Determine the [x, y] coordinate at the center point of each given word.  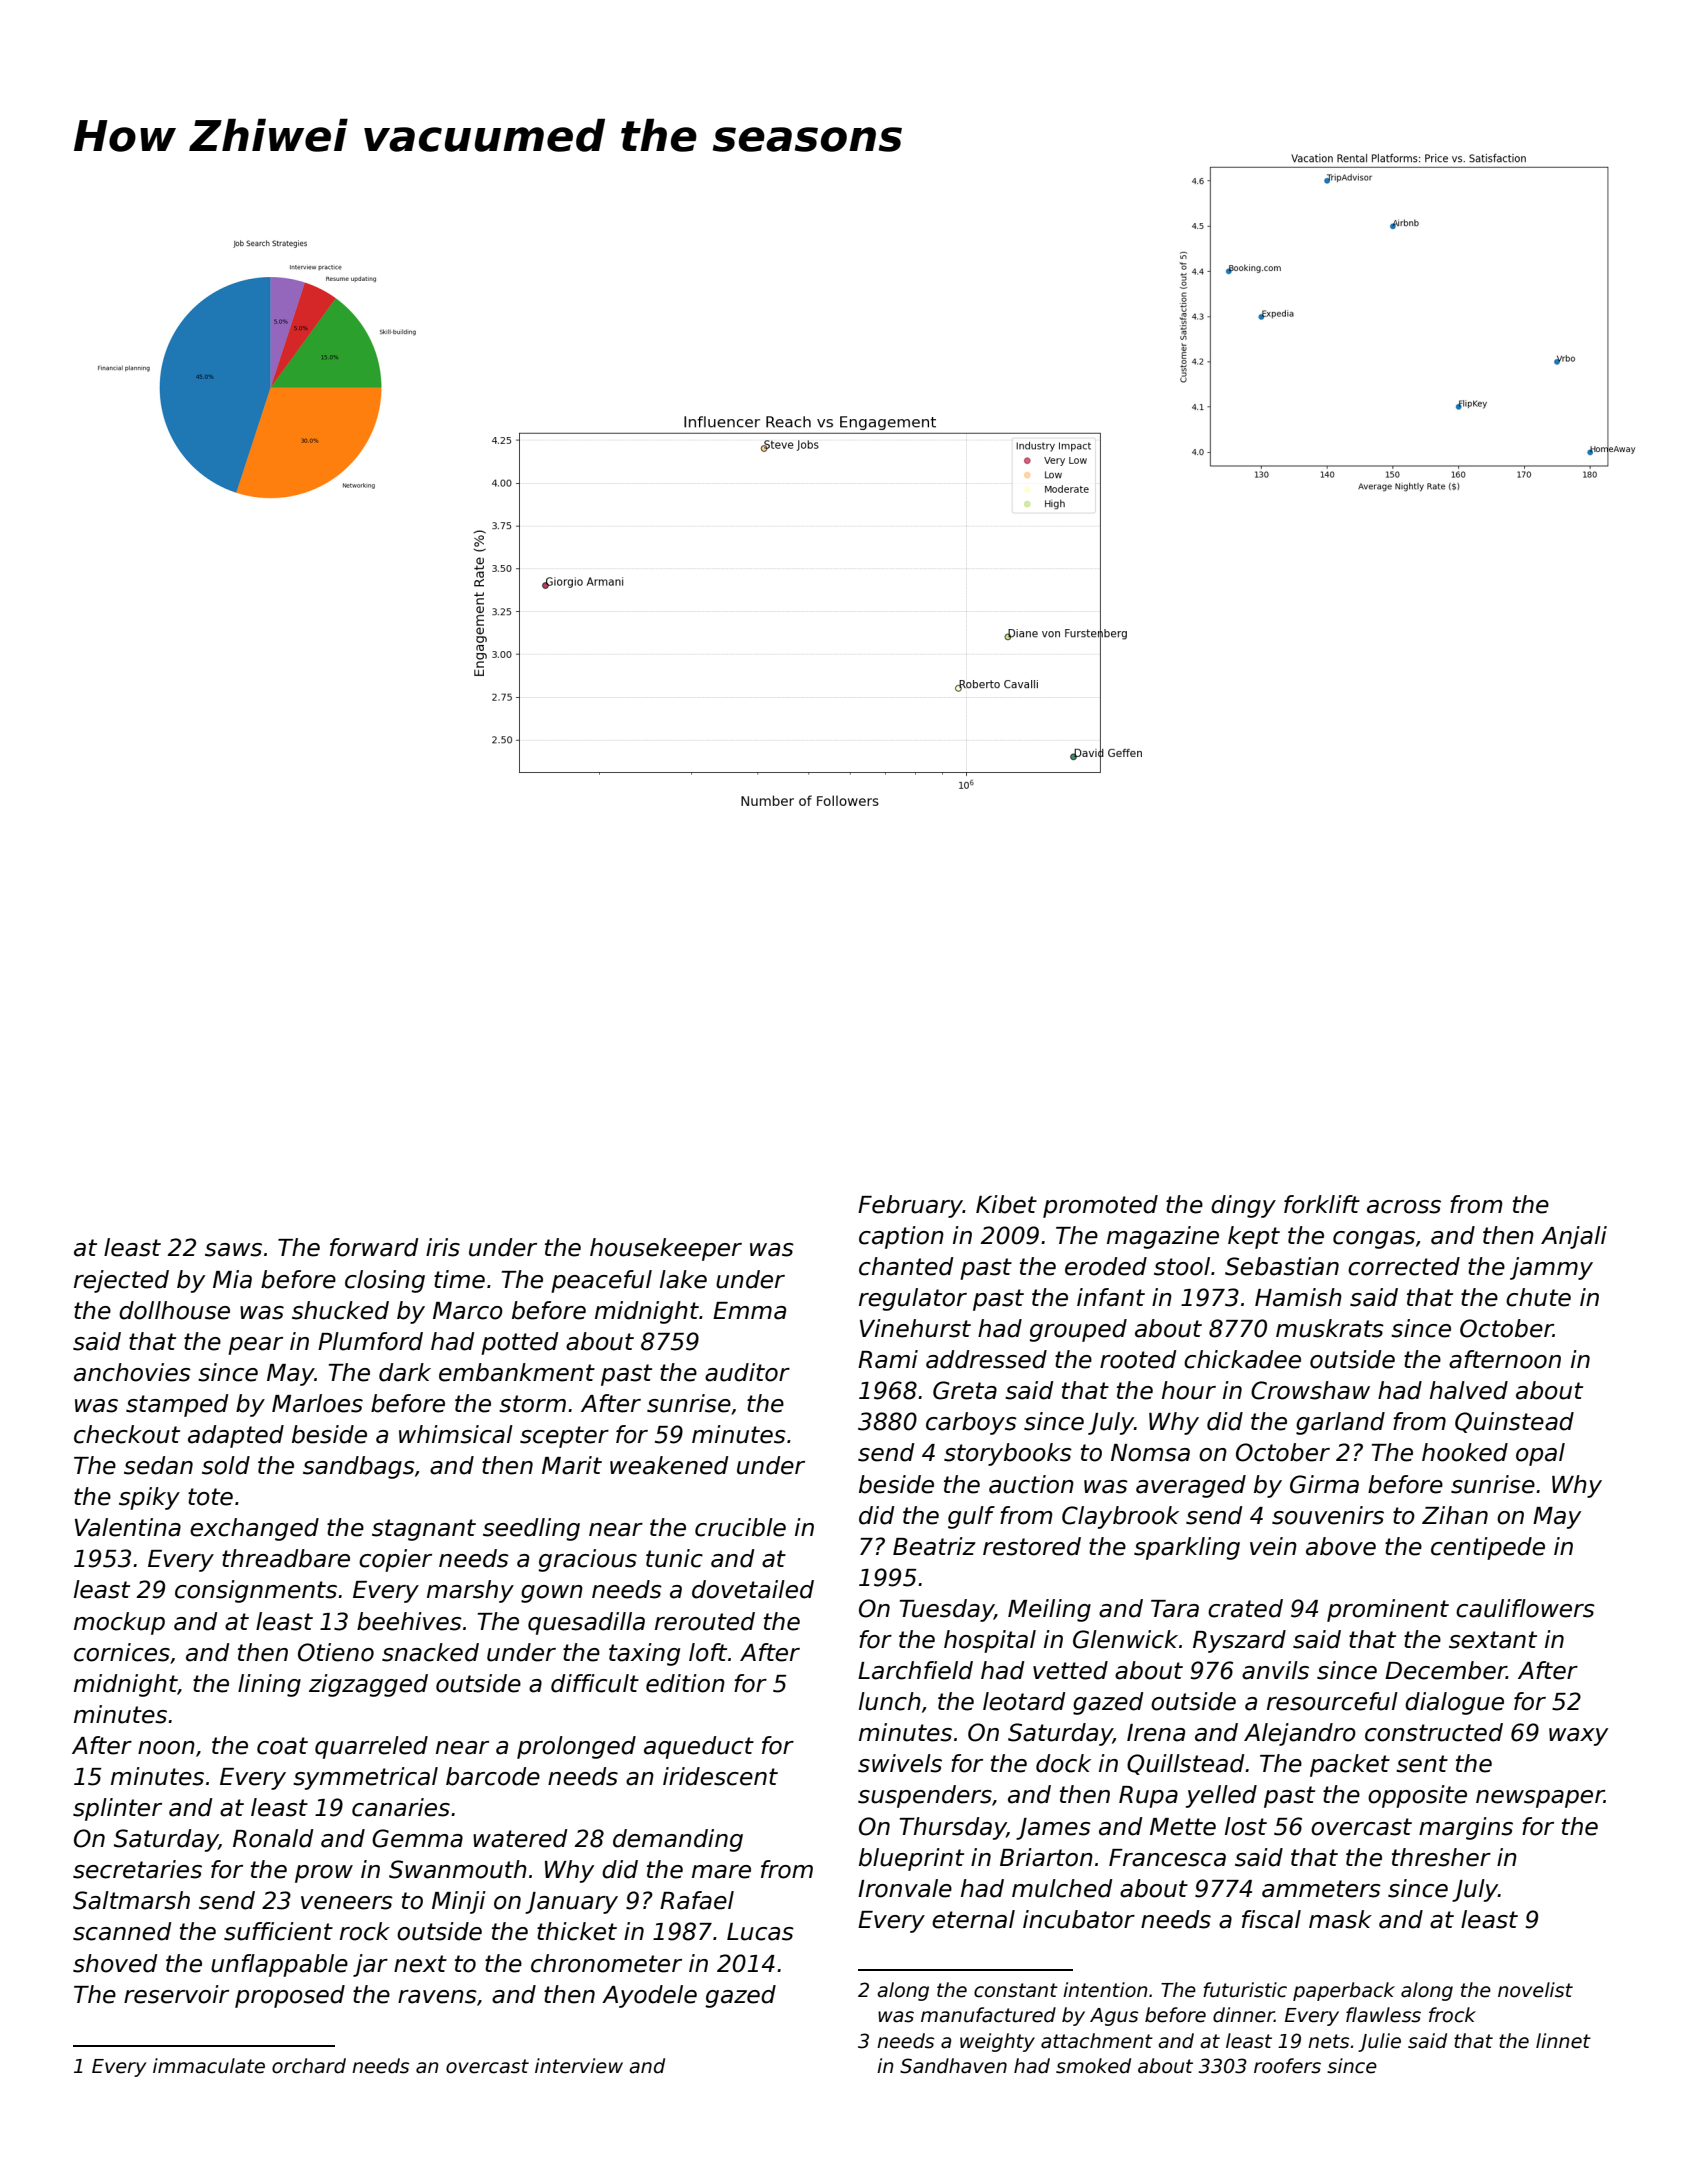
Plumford [370, 1341]
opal [1540, 1454]
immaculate [209, 2066]
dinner [1243, 2015]
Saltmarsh [131, 1900]
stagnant [424, 1530]
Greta [965, 1390]
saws [233, 1250]
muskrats [1330, 1328]
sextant [1493, 1640]
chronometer [606, 1963]
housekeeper [666, 1249]
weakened [669, 1465]
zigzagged [368, 1685]
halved [1469, 1390]
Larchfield [915, 1670]
